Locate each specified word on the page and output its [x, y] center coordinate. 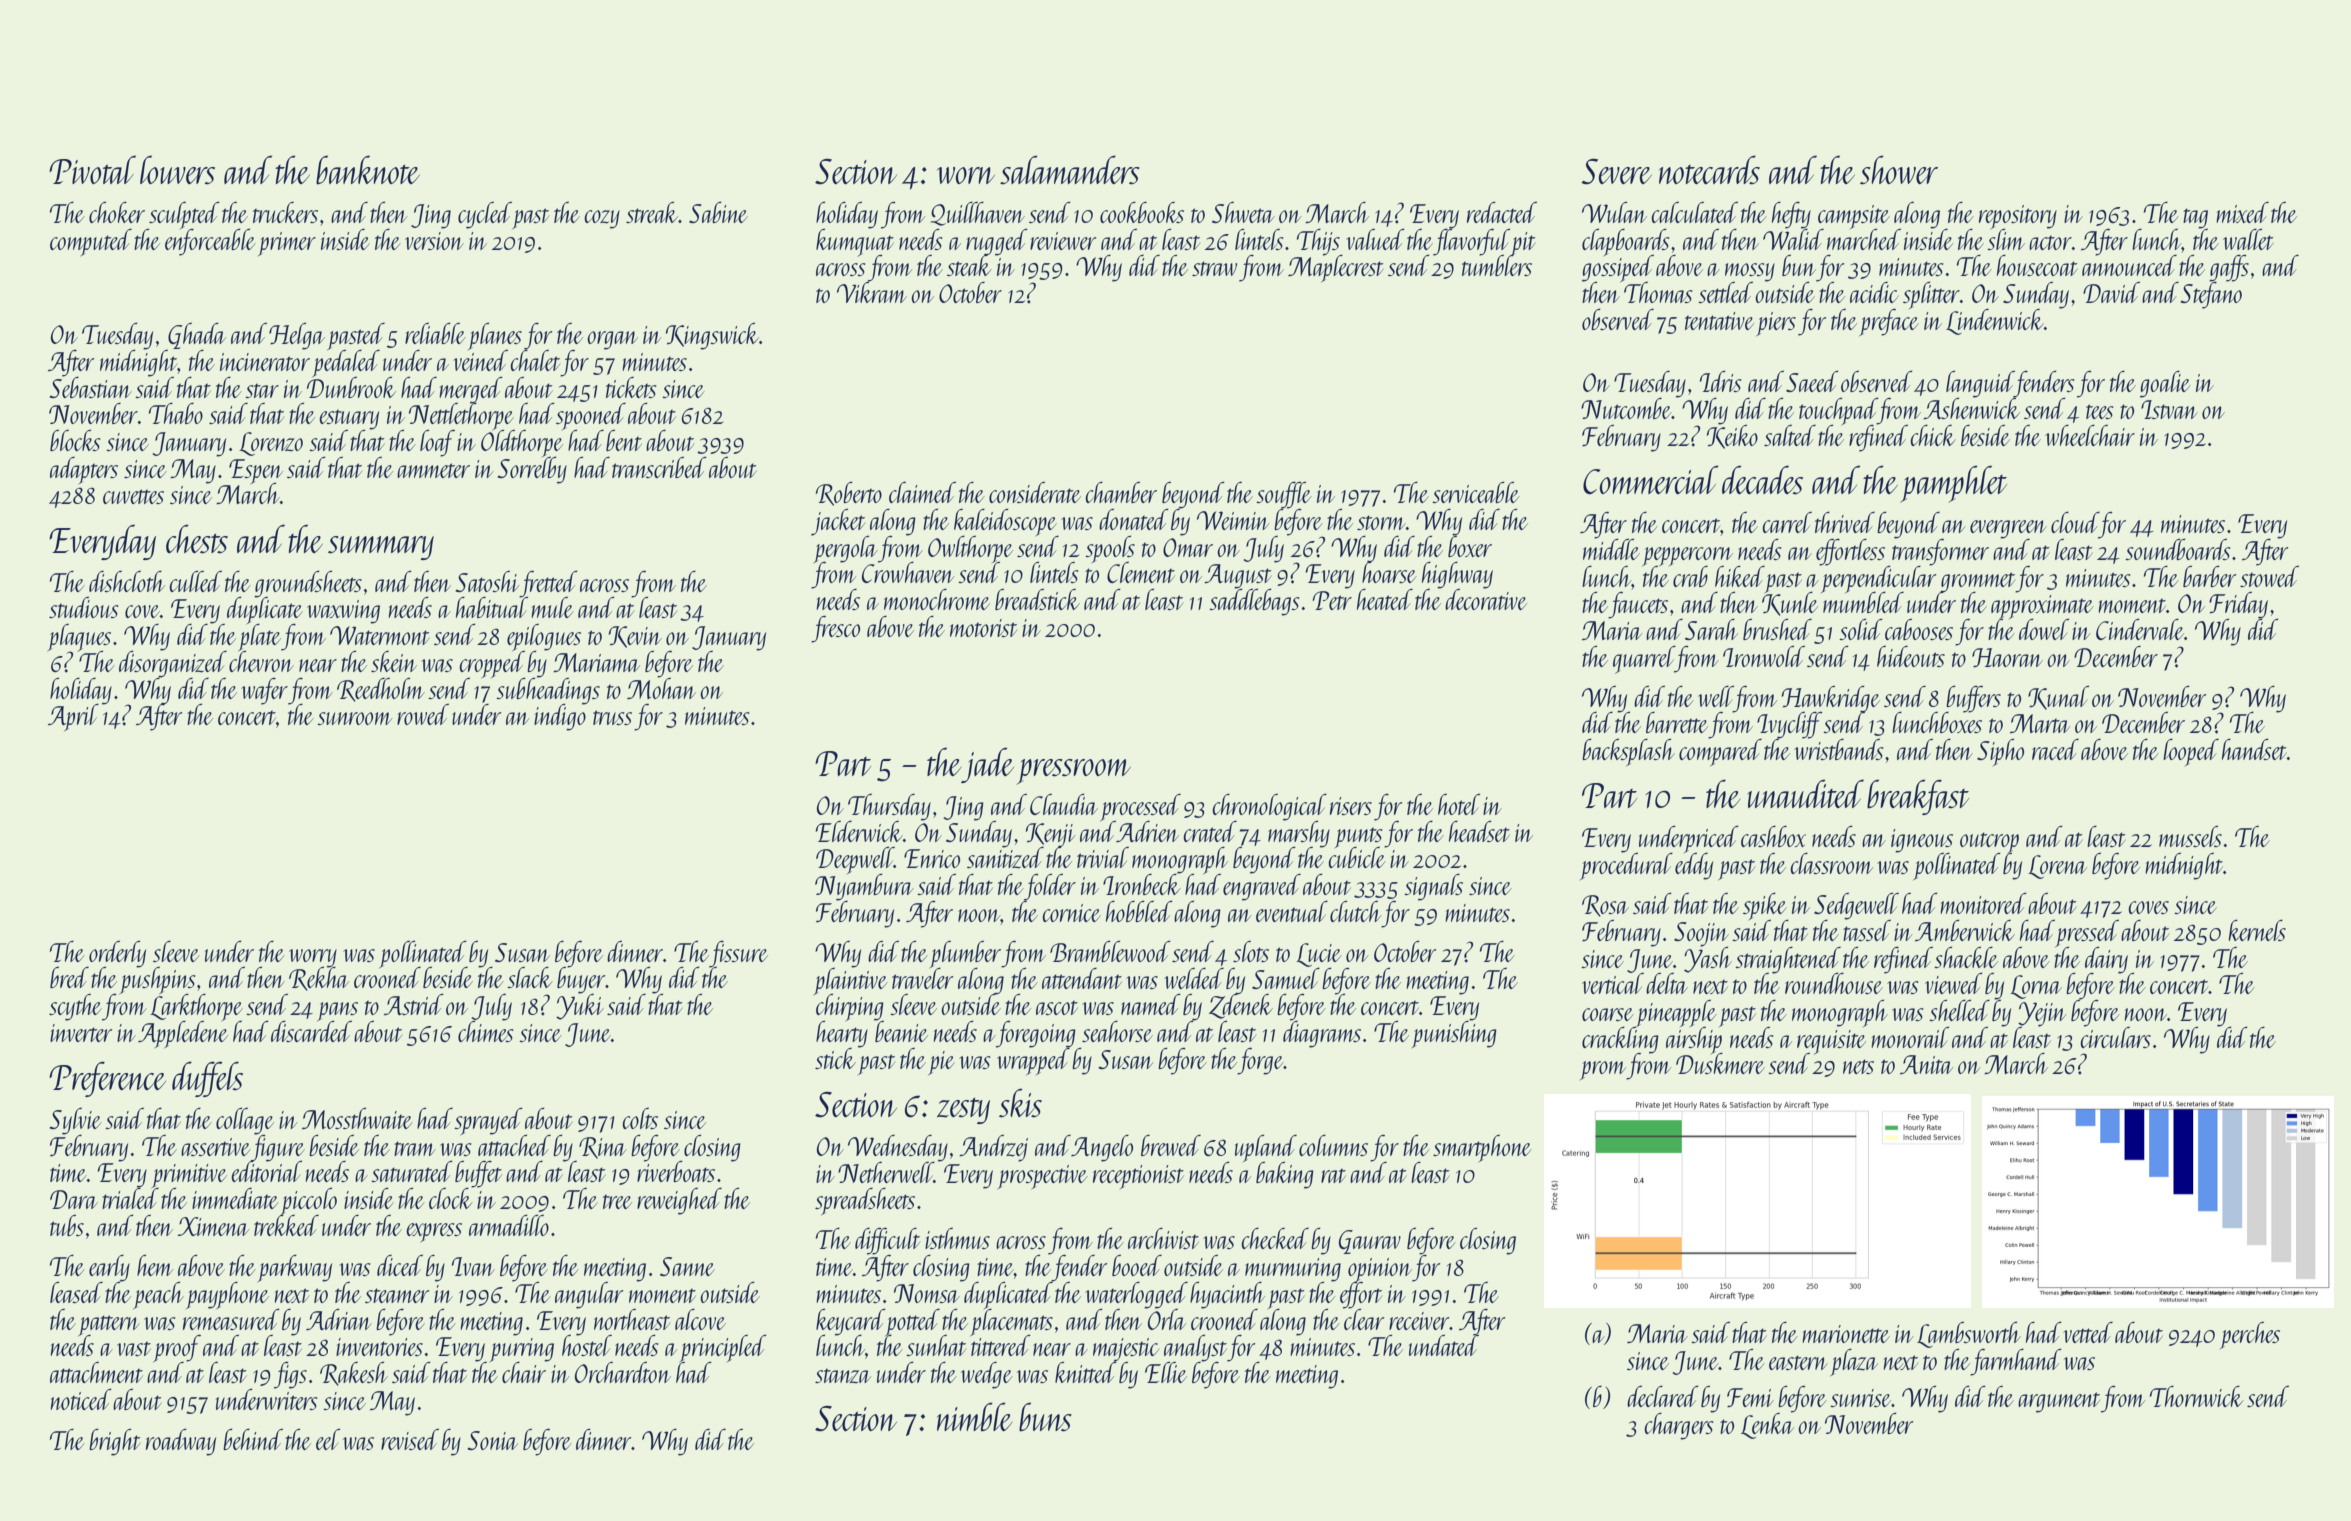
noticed [81, 1399]
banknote [368, 170]
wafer [264, 691]
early [109, 1268]
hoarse [1389, 572]
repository [2018, 217]
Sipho [2000, 752]
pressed [2087, 933]
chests [197, 539]
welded [1194, 978]
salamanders [1070, 170]
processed [1140, 807]
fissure [738, 954]
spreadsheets [865, 1201]
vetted [2088, 1332]
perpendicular [1878, 578]
